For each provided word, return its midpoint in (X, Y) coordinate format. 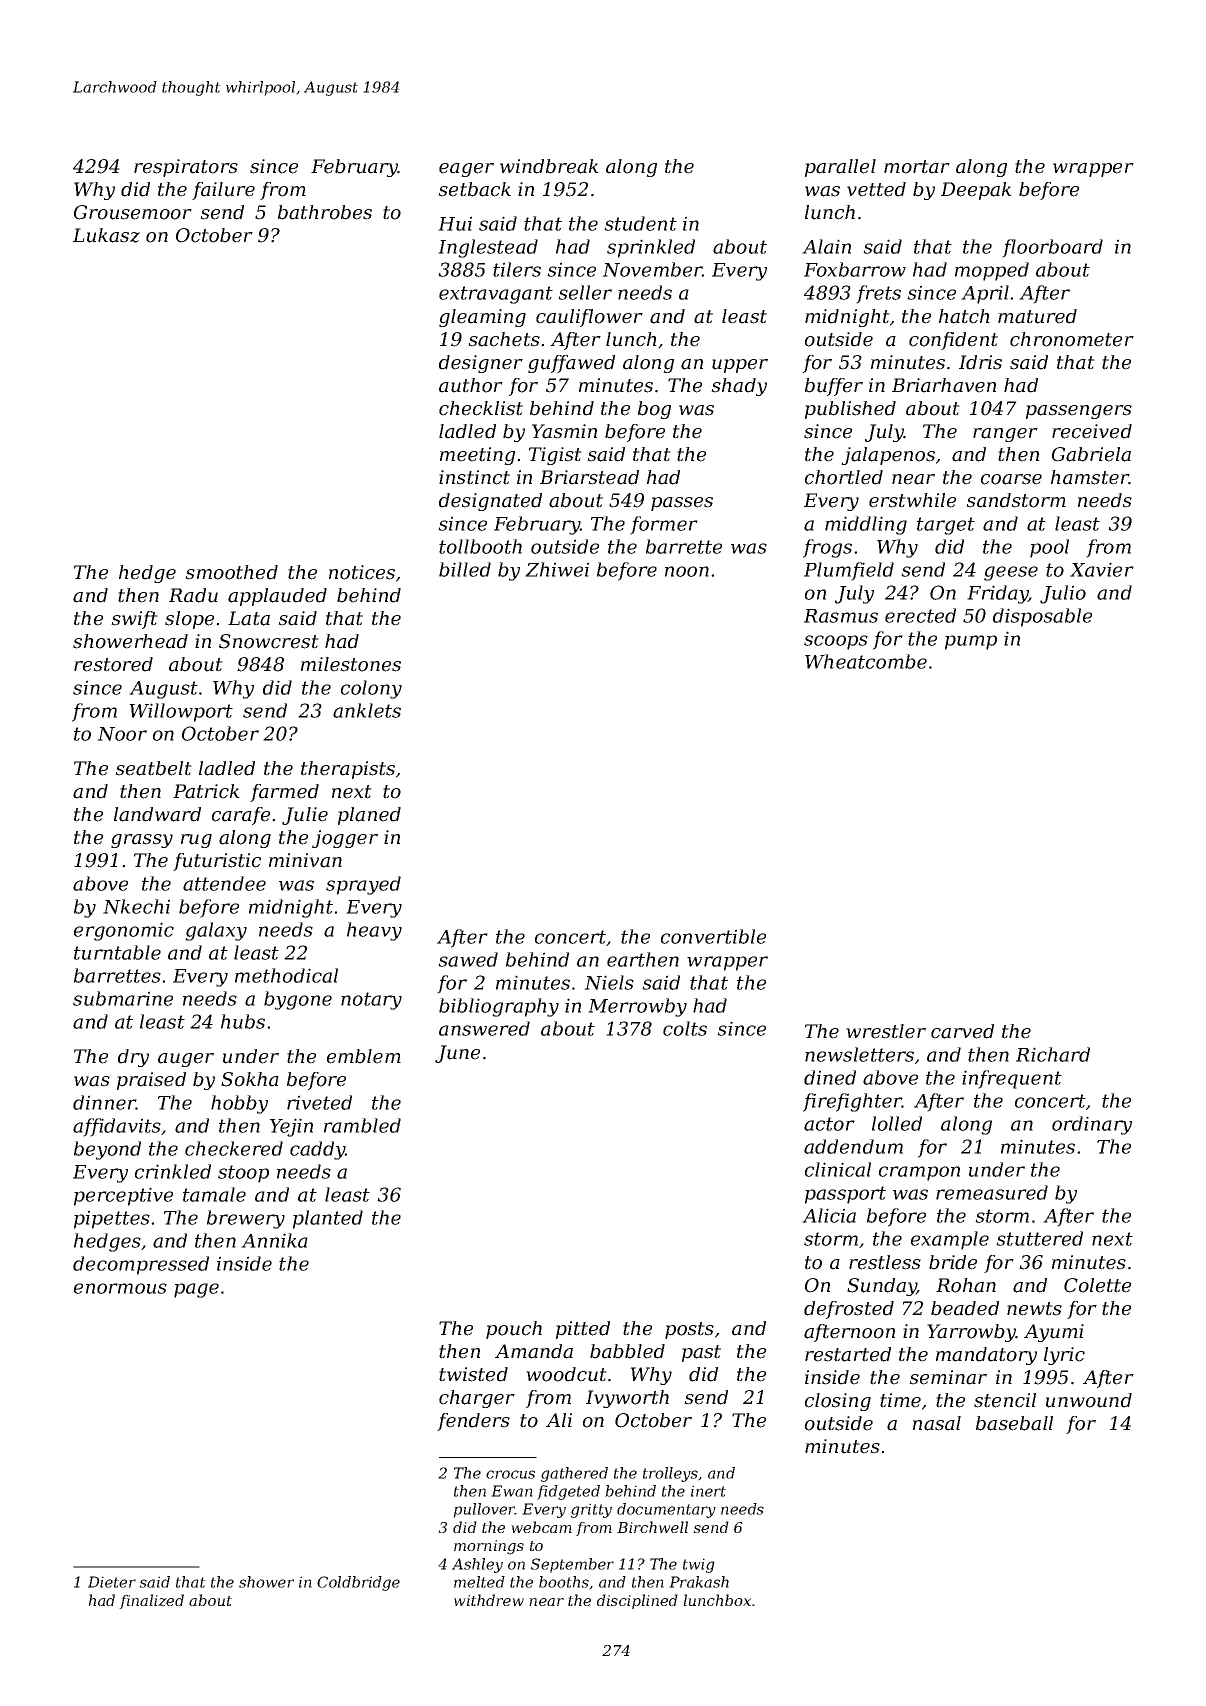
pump (971, 642)
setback (474, 189)
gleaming (482, 318)
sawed (468, 959)
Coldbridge (358, 1583)
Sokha (250, 1079)
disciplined (637, 1601)
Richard (1053, 1054)
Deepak (976, 191)
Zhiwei (557, 569)
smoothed (231, 572)
